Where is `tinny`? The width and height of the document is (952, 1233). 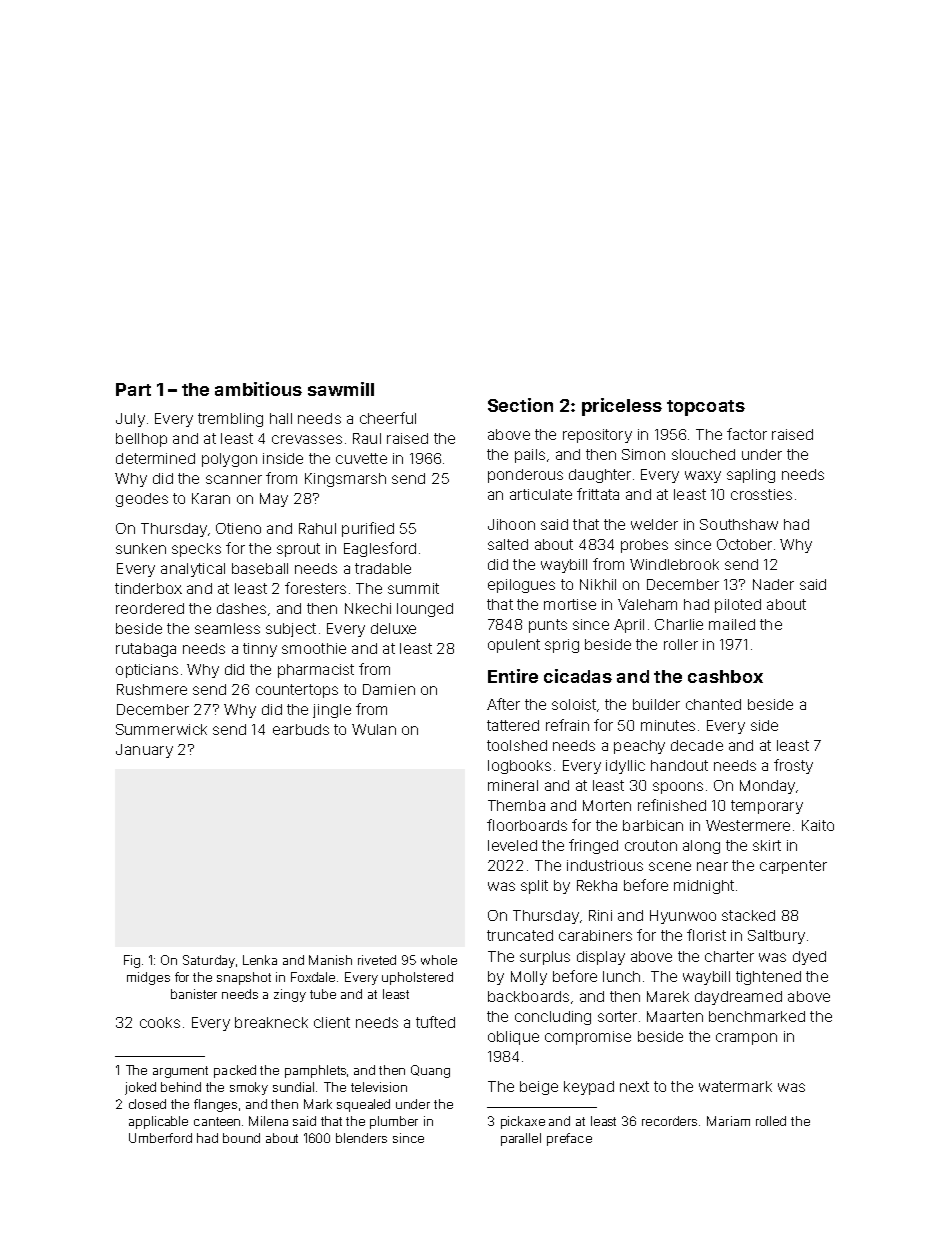 tinny is located at coordinates (260, 650).
